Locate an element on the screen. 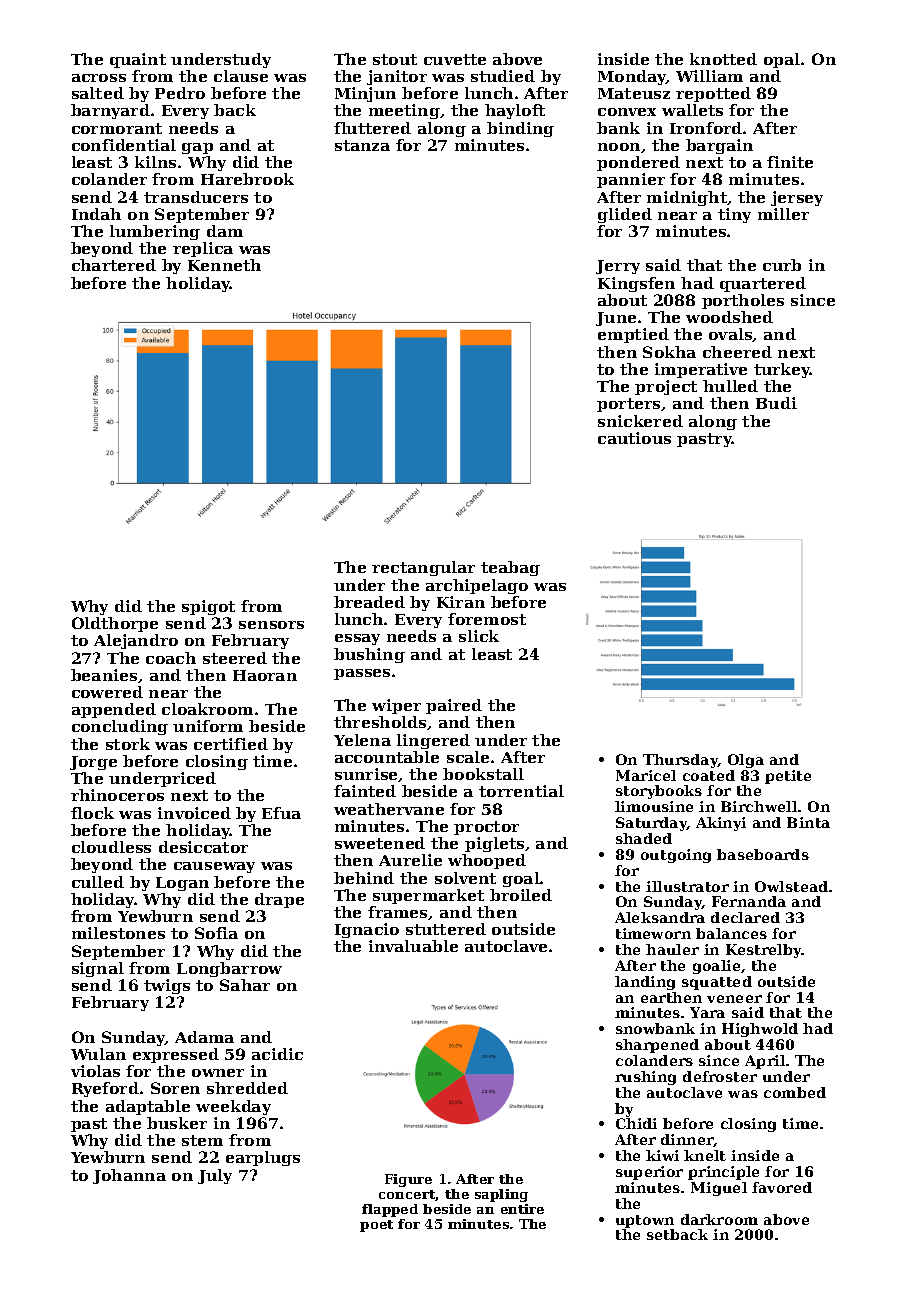 The image size is (908, 1316). Johanna is located at coordinates (129, 1176).
